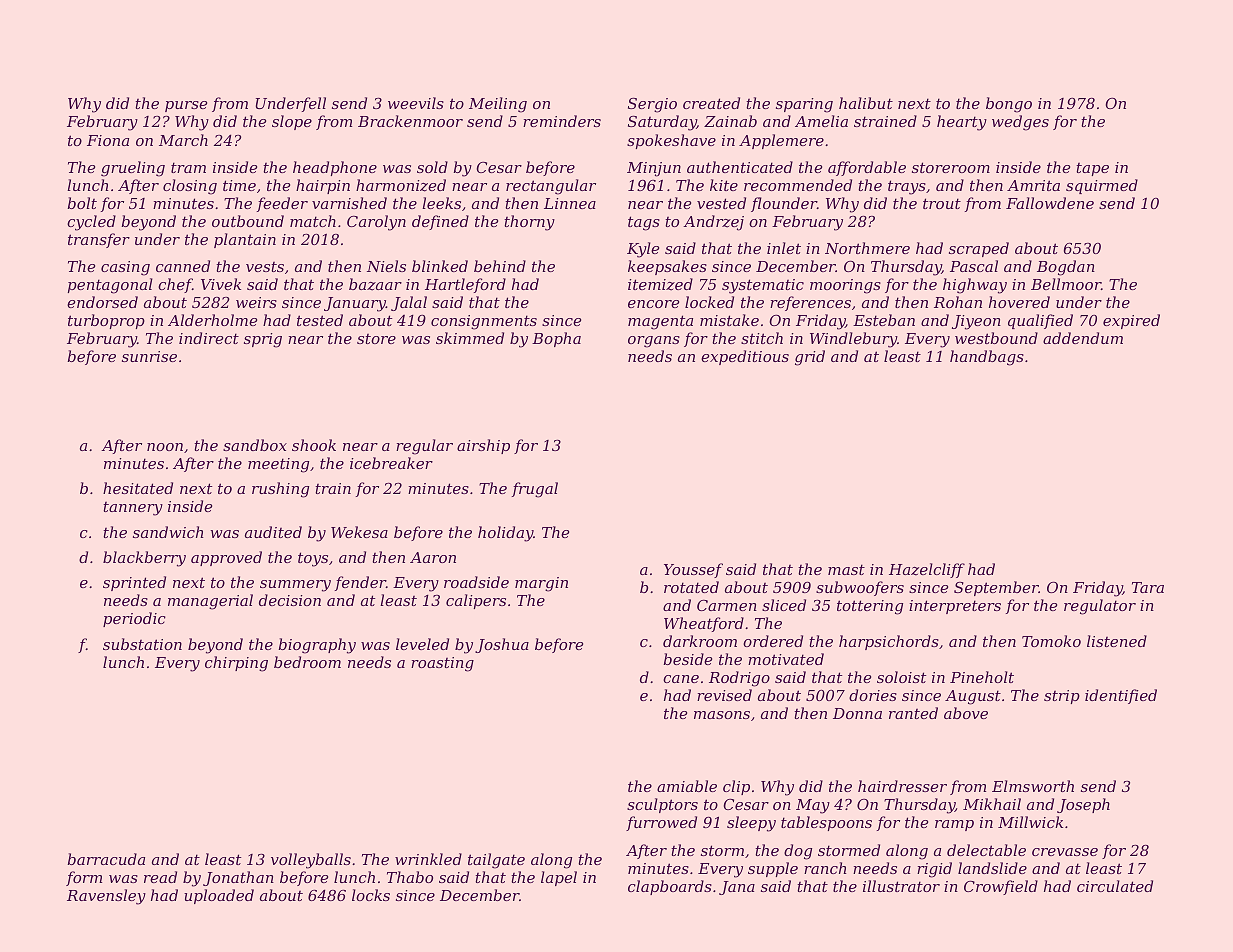  I want to click on reminders, so click(562, 121).
